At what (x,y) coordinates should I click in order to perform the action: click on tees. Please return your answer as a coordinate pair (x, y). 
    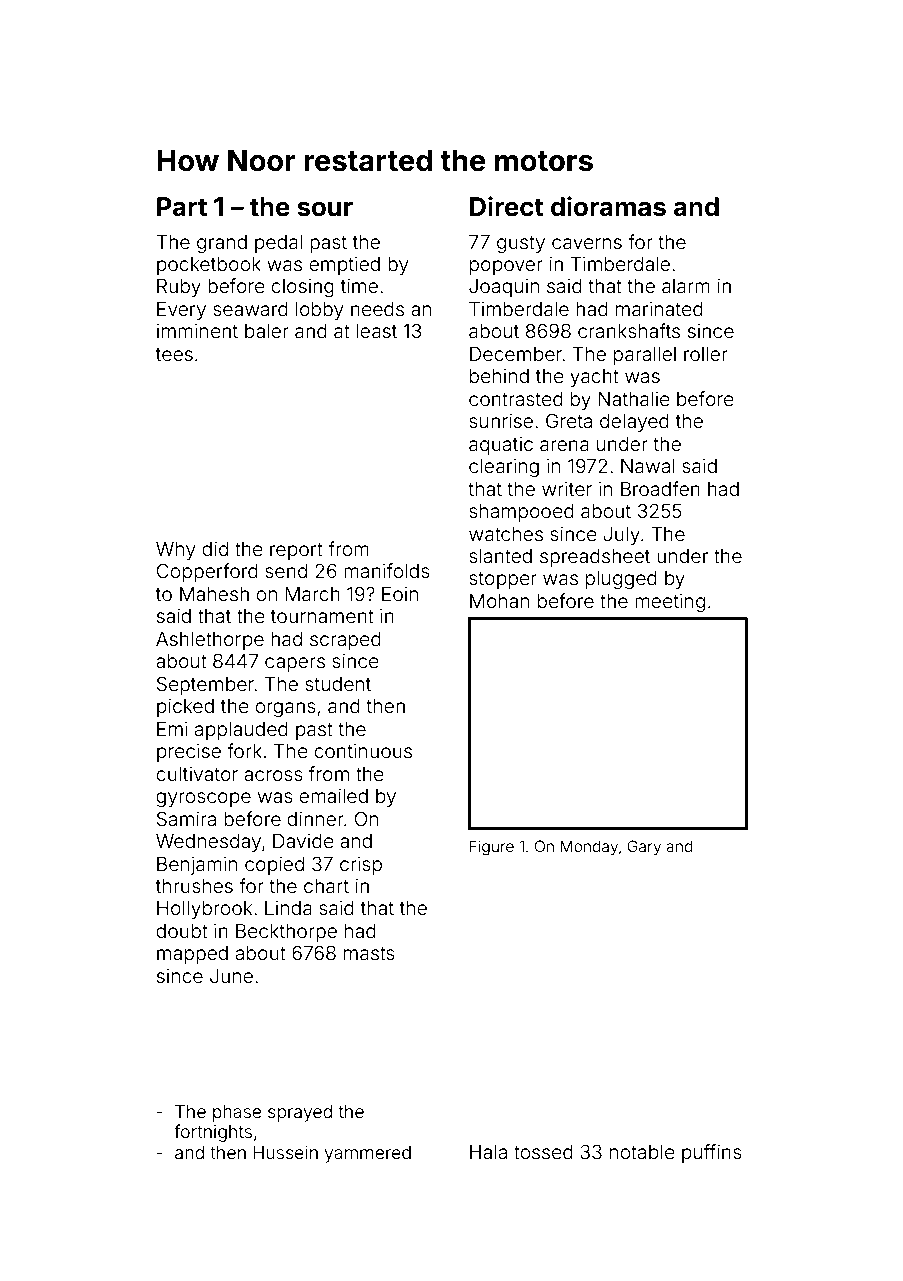
    Looking at the image, I should click on (174, 354).
